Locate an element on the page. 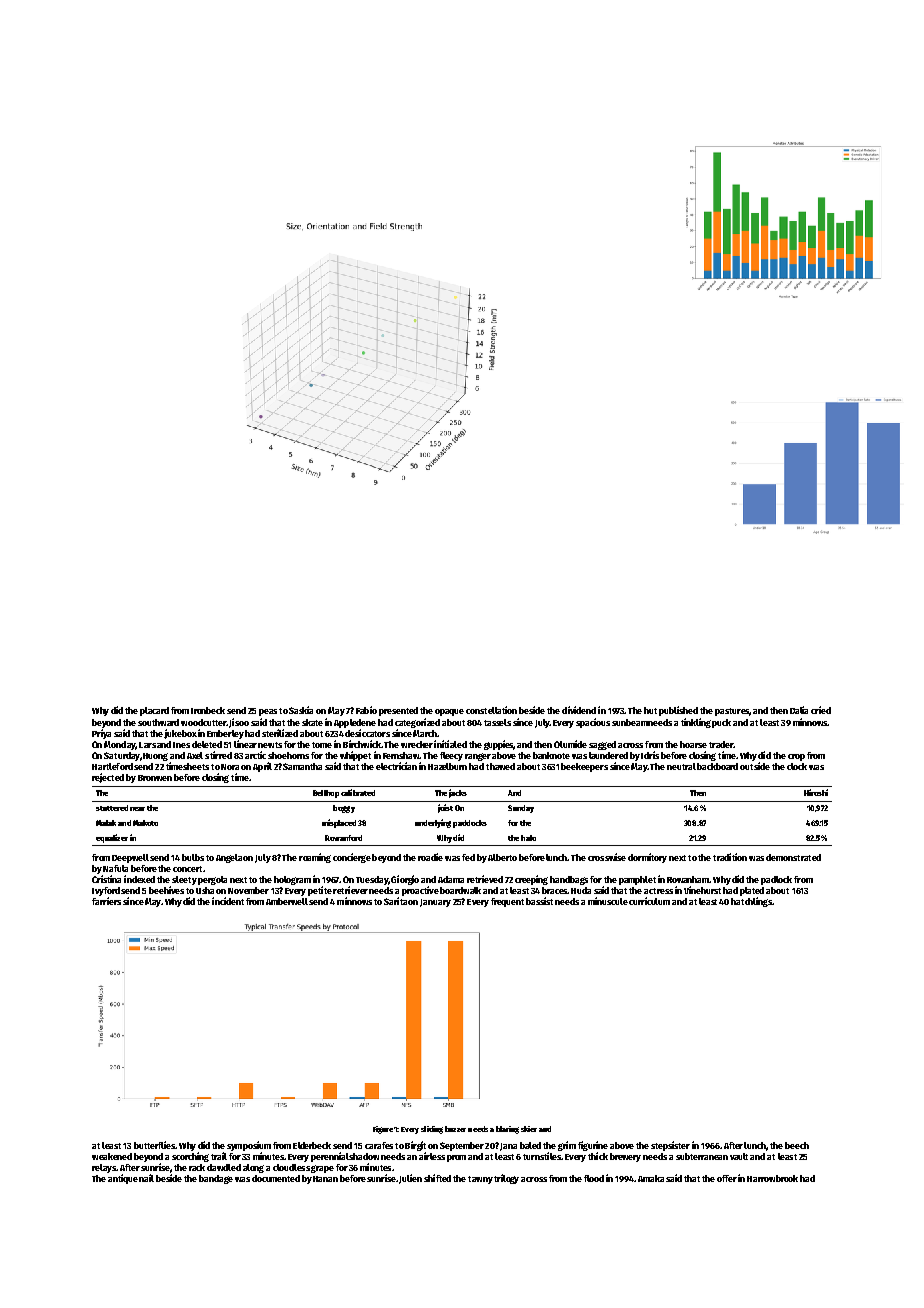 This document has height=1308, width=924. hologram is located at coordinates (292, 880).
